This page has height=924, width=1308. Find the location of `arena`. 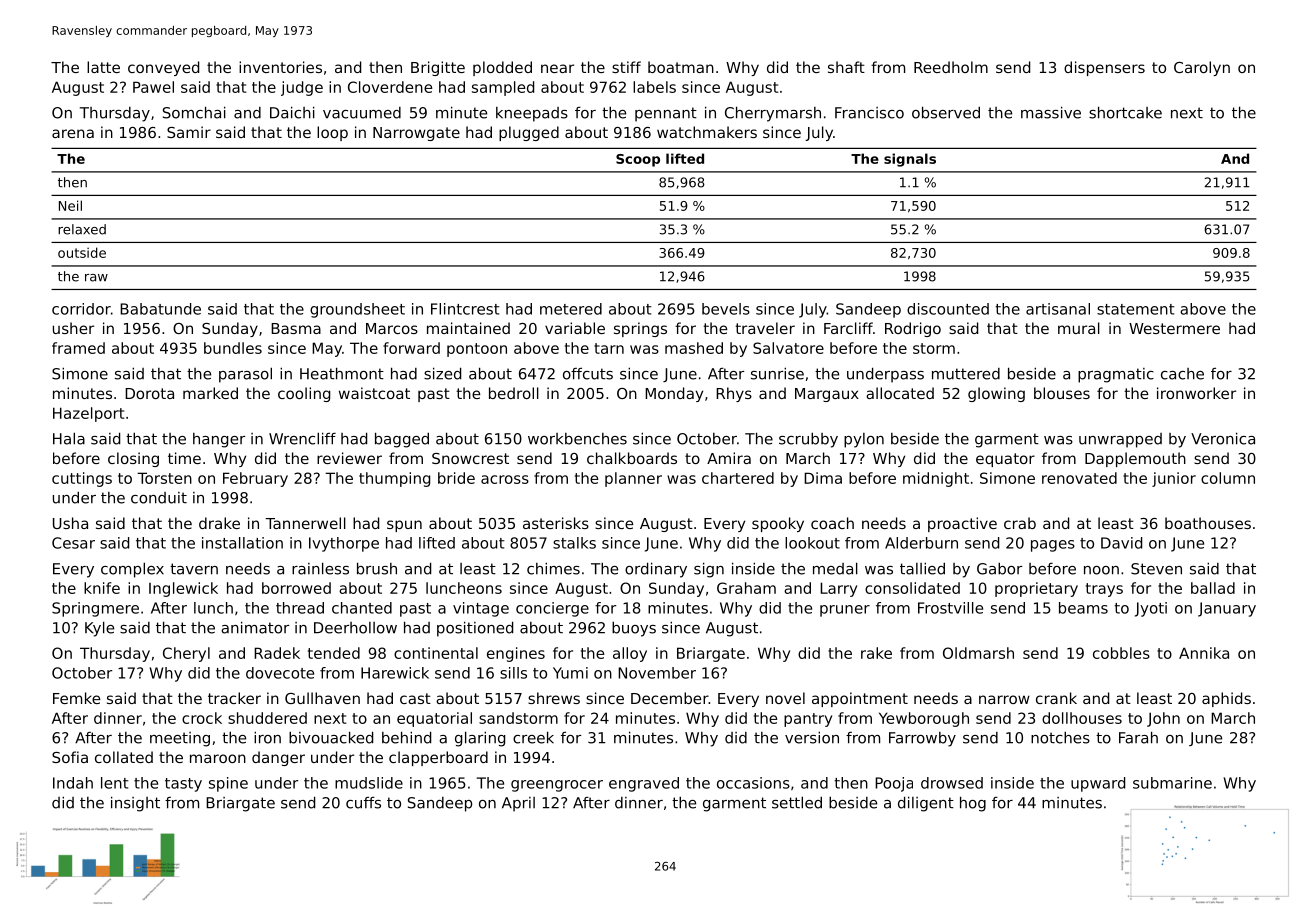

arena is located at coordinates (73, 133).
